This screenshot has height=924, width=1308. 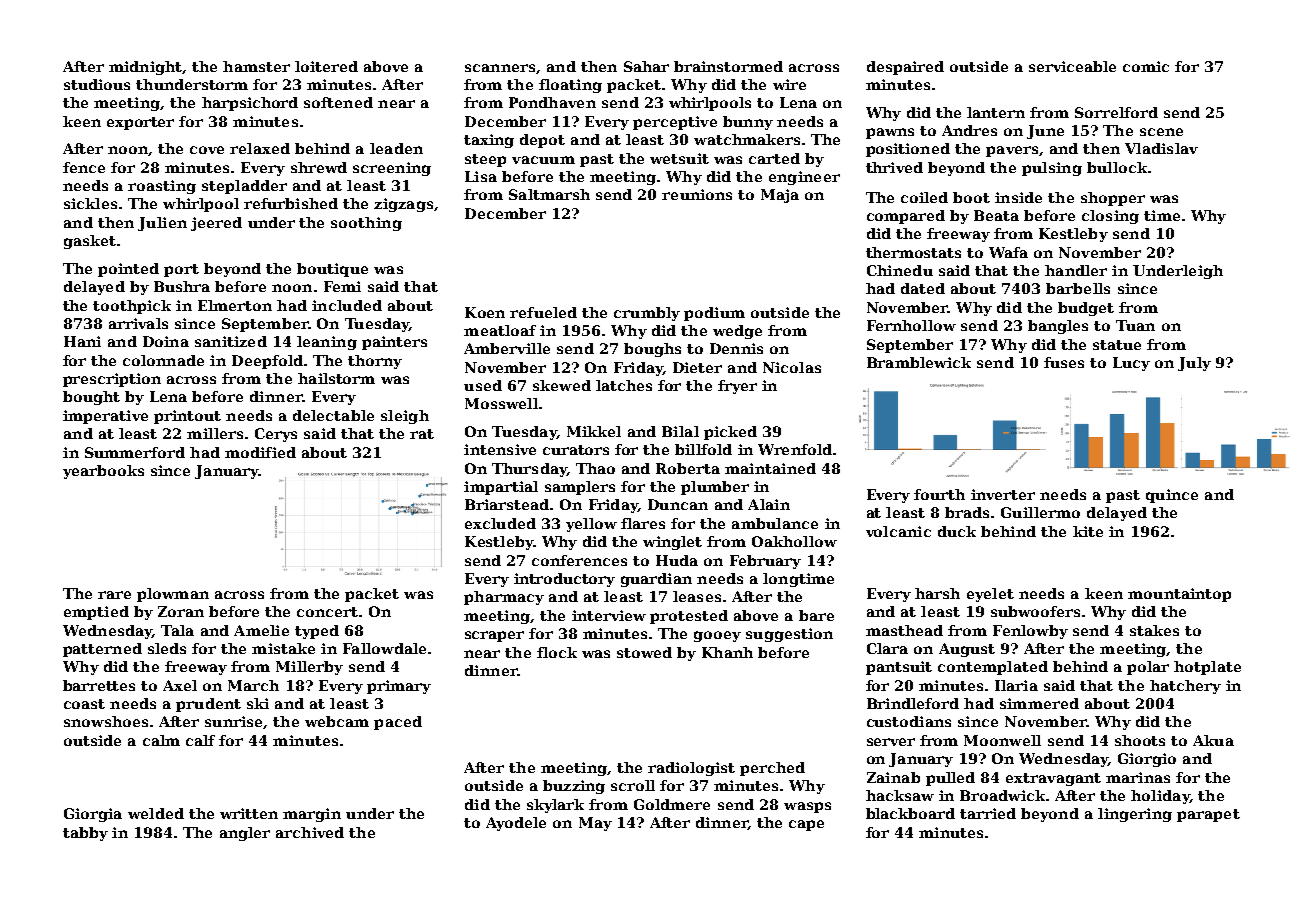 What do you see at coordinates (342, 286) in the screenshot?
I see `Femi` at bounding box center [342, 286].
